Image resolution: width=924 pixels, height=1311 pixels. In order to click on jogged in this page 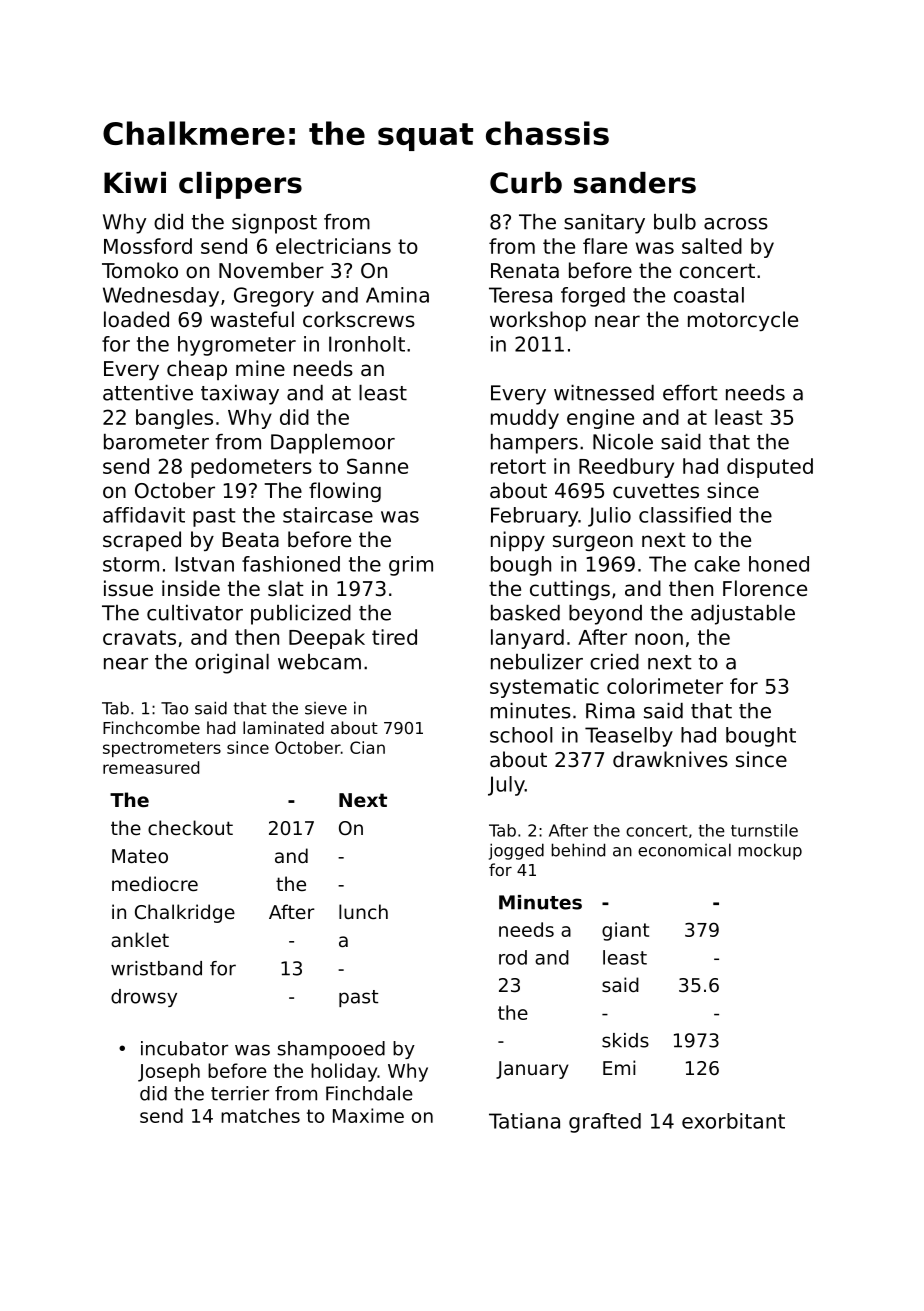, I will do `click(516, 851)`.
